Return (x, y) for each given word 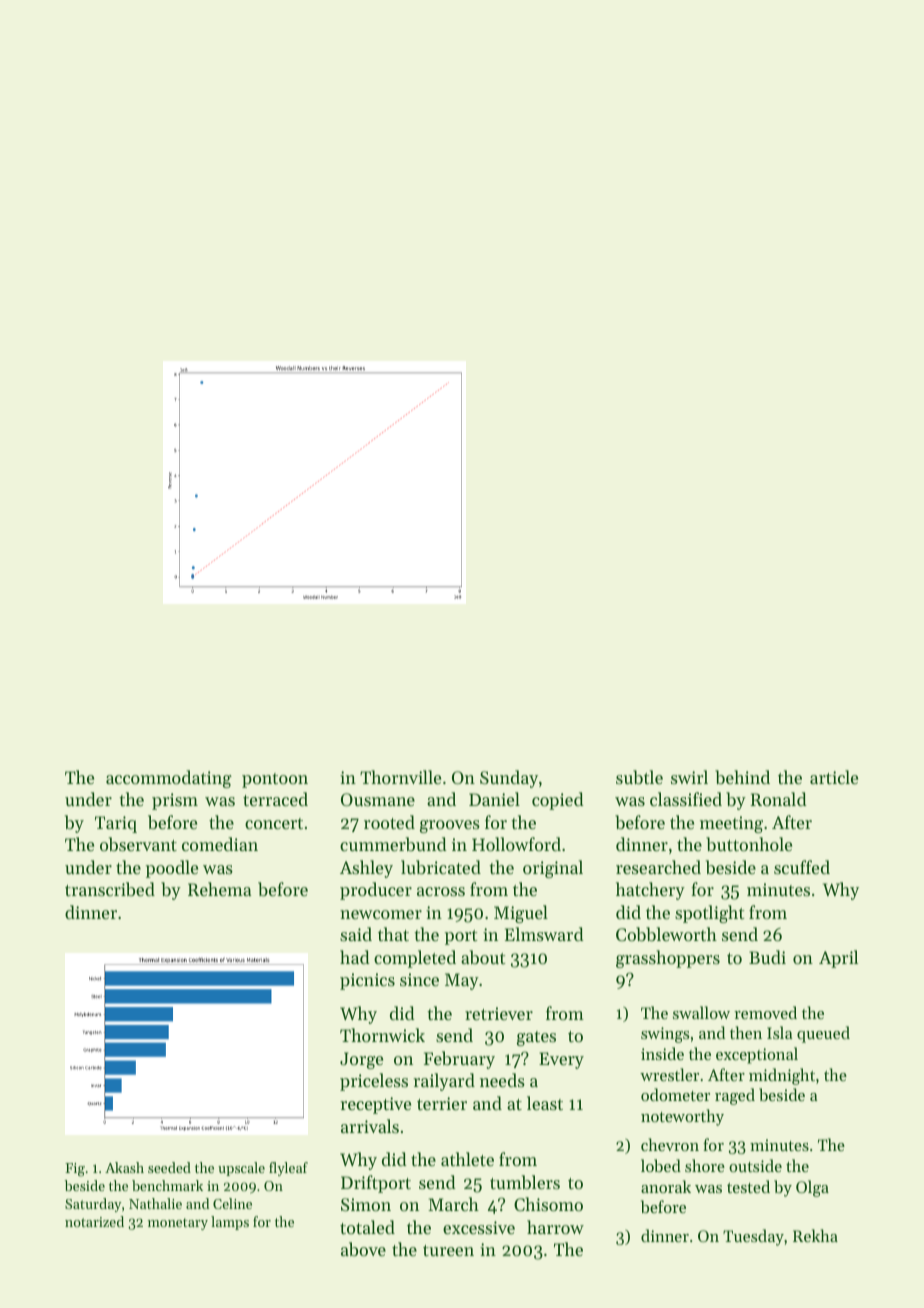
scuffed (802, 867)
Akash (124, 1167)
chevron (670, 1144)
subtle (639, 777)
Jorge (361, 1060)
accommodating (169, 779)
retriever (499, 1013)
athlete (467, 1159)
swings (665, 1035)
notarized (94, 1221)
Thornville (400, 777)
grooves (450, 826)
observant (138, 844)
